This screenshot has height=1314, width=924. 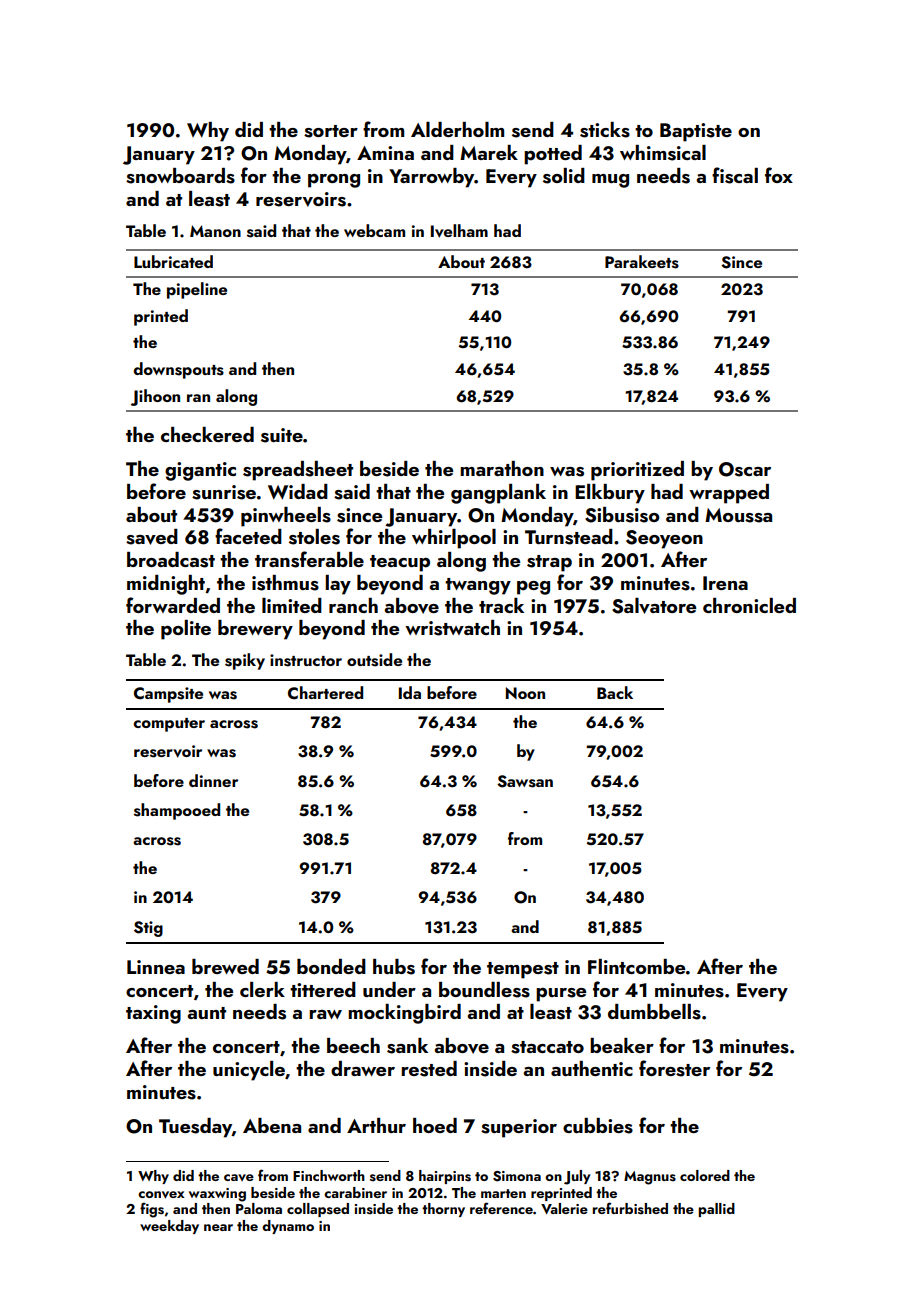 What do you see at coordinates (779, 175) in the screenshot?
I see `fox` at bounding box center [779, 175].
